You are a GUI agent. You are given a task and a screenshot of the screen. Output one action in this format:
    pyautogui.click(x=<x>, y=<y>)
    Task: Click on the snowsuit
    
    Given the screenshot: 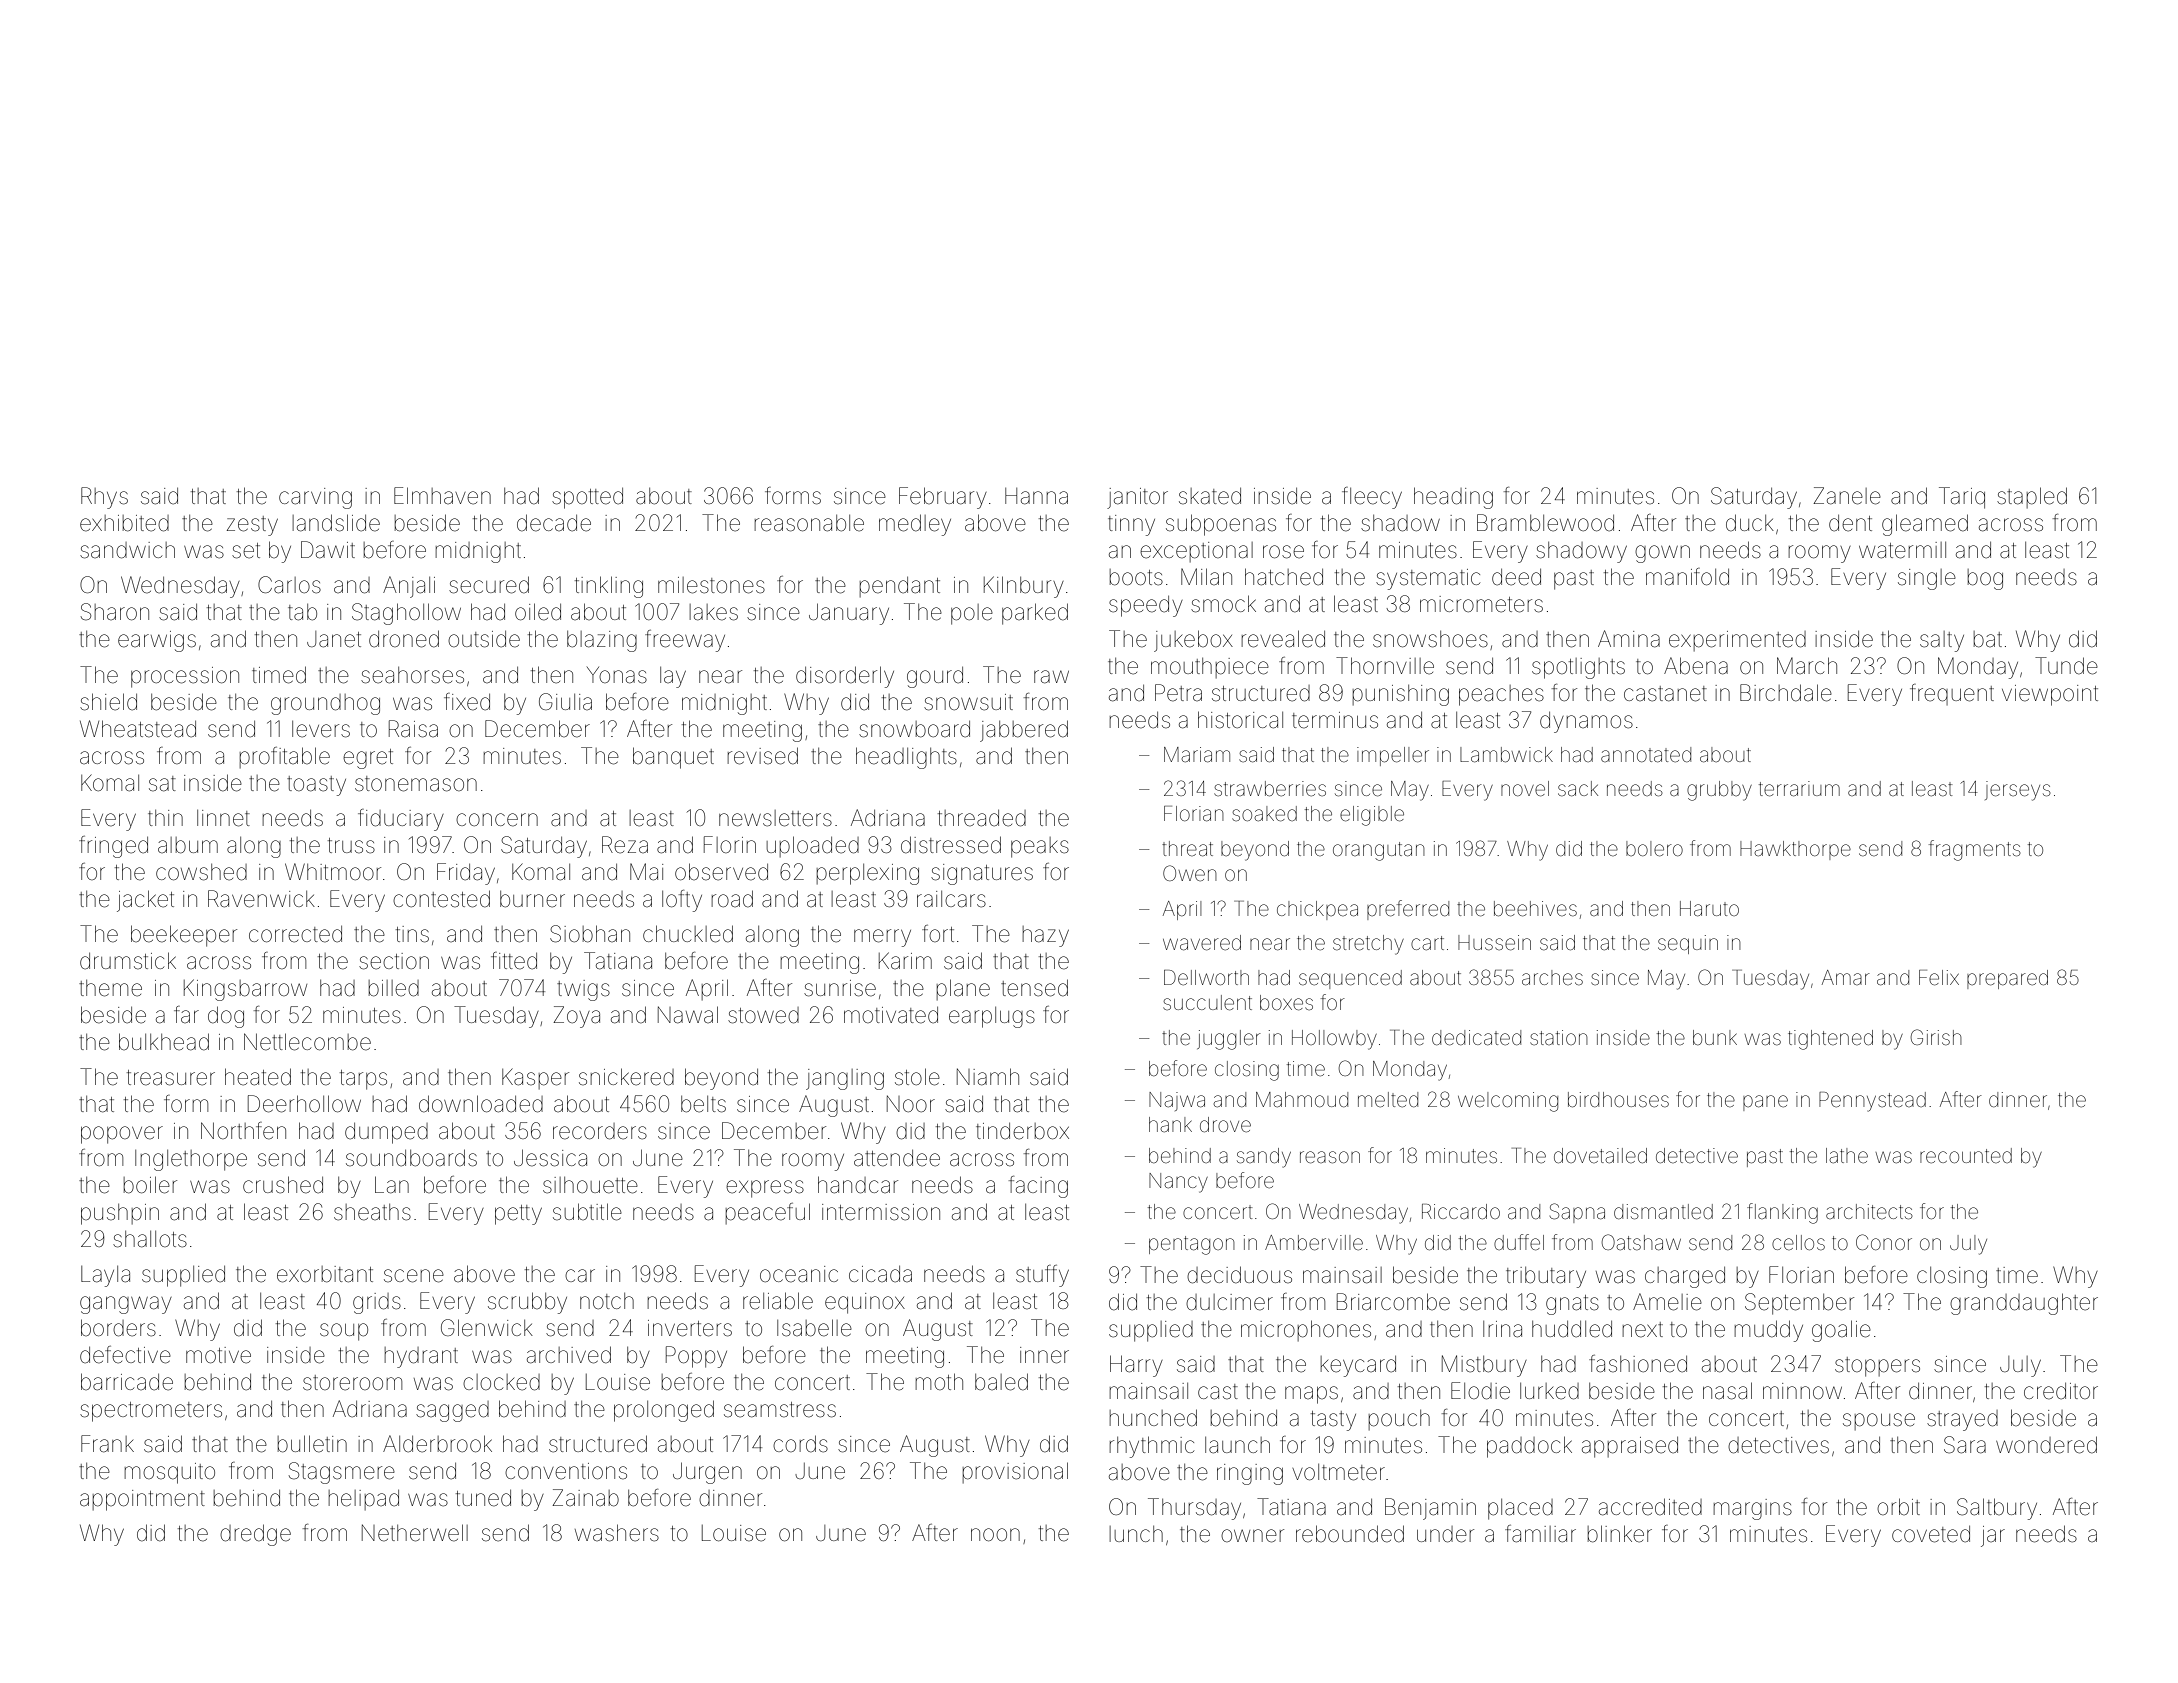 What is the action you would take?
    pyautogui.click(x=968, y=702)
